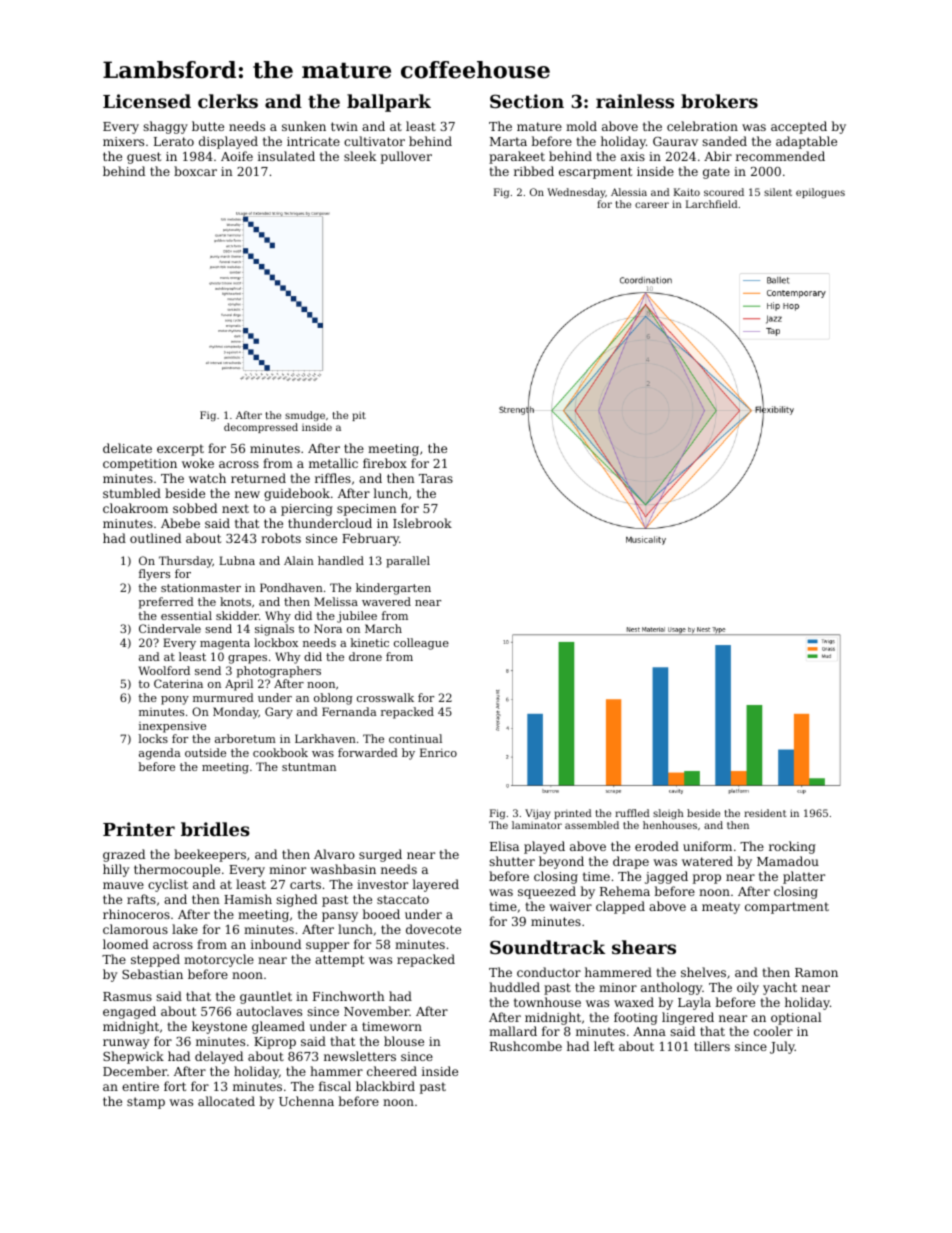  What do you see at coordinates (406, 157) in the screenshot?
I see `pullover` at bounding box center [406, 157].
